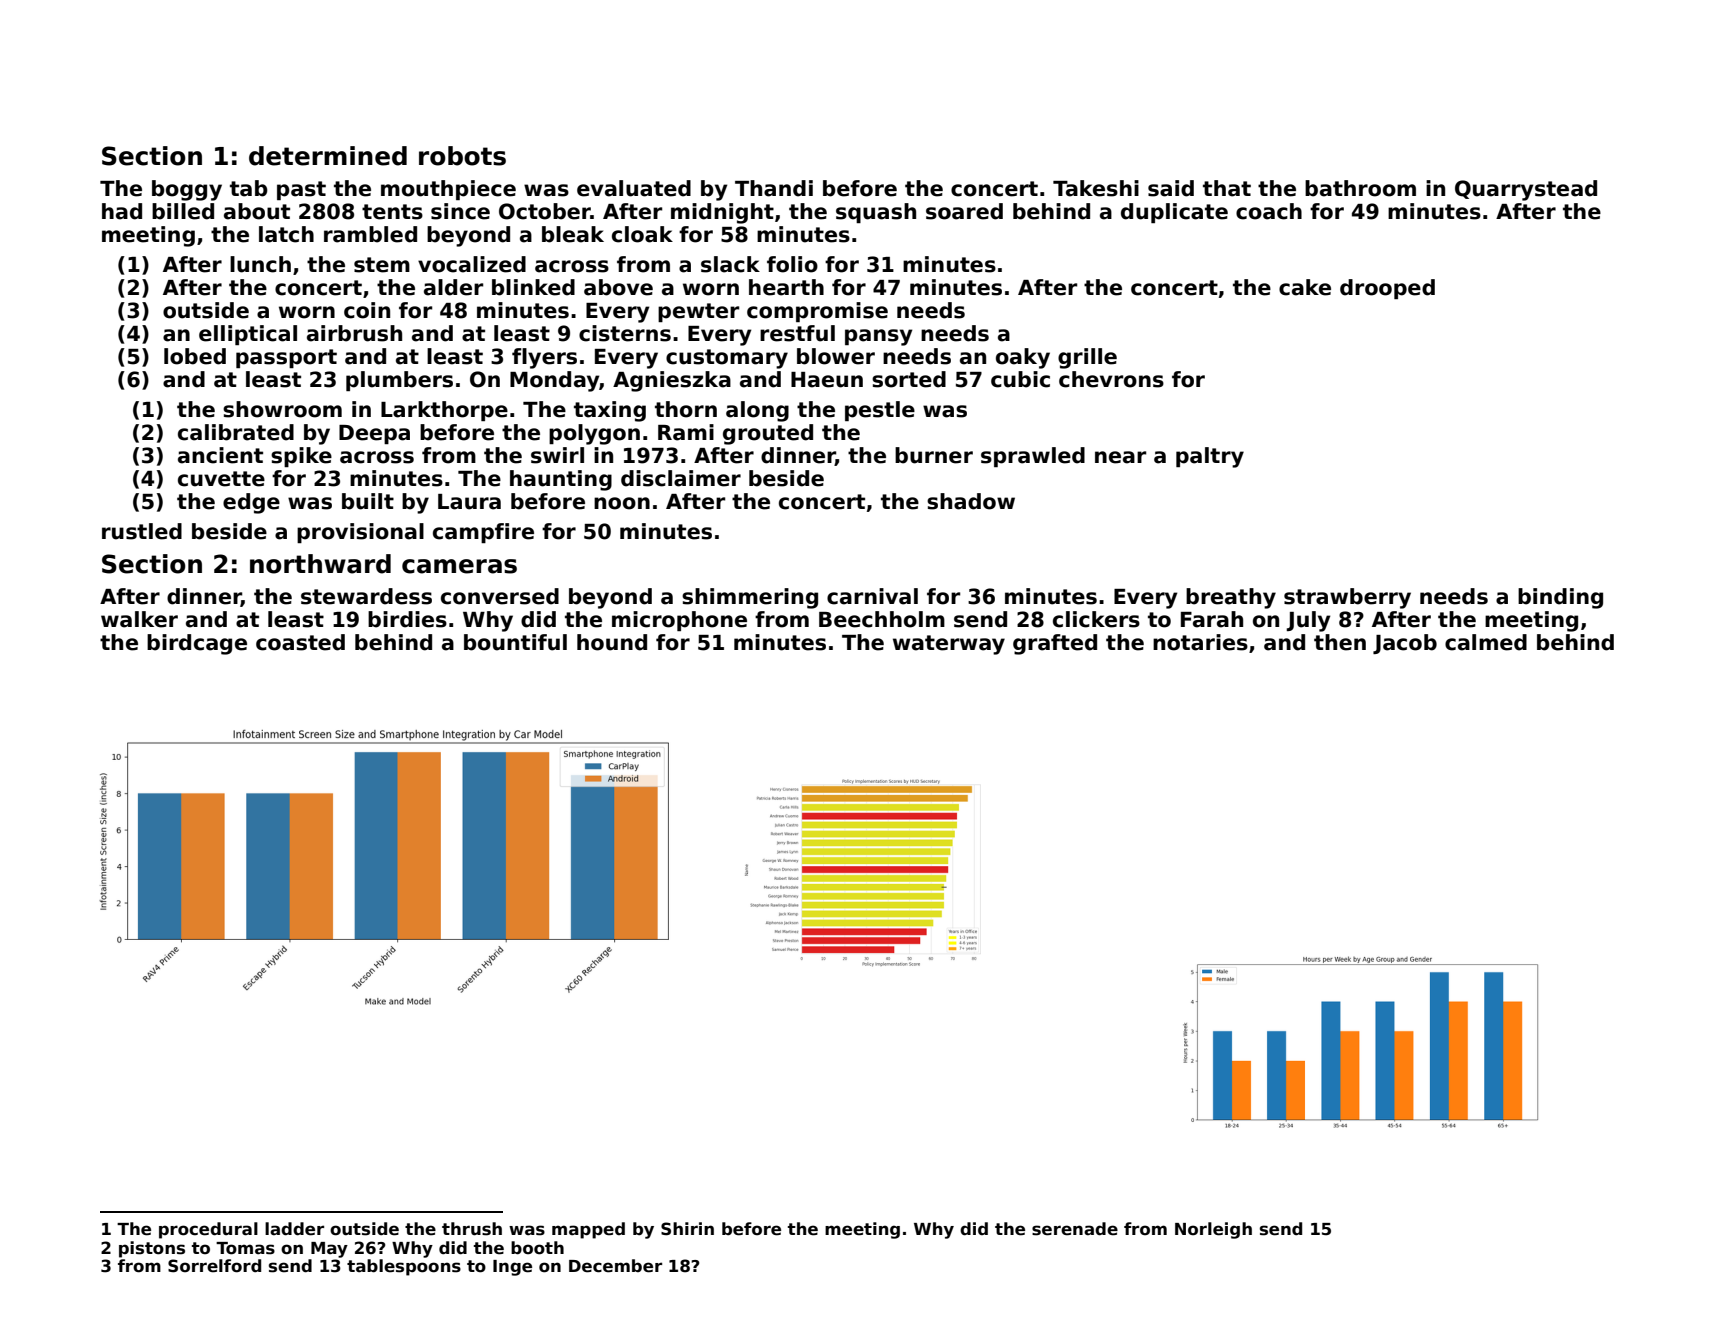  What do you see at coordinates (294, 1229) in the screenshot?
I see `ladder` at bounding box center [294, 1229].
